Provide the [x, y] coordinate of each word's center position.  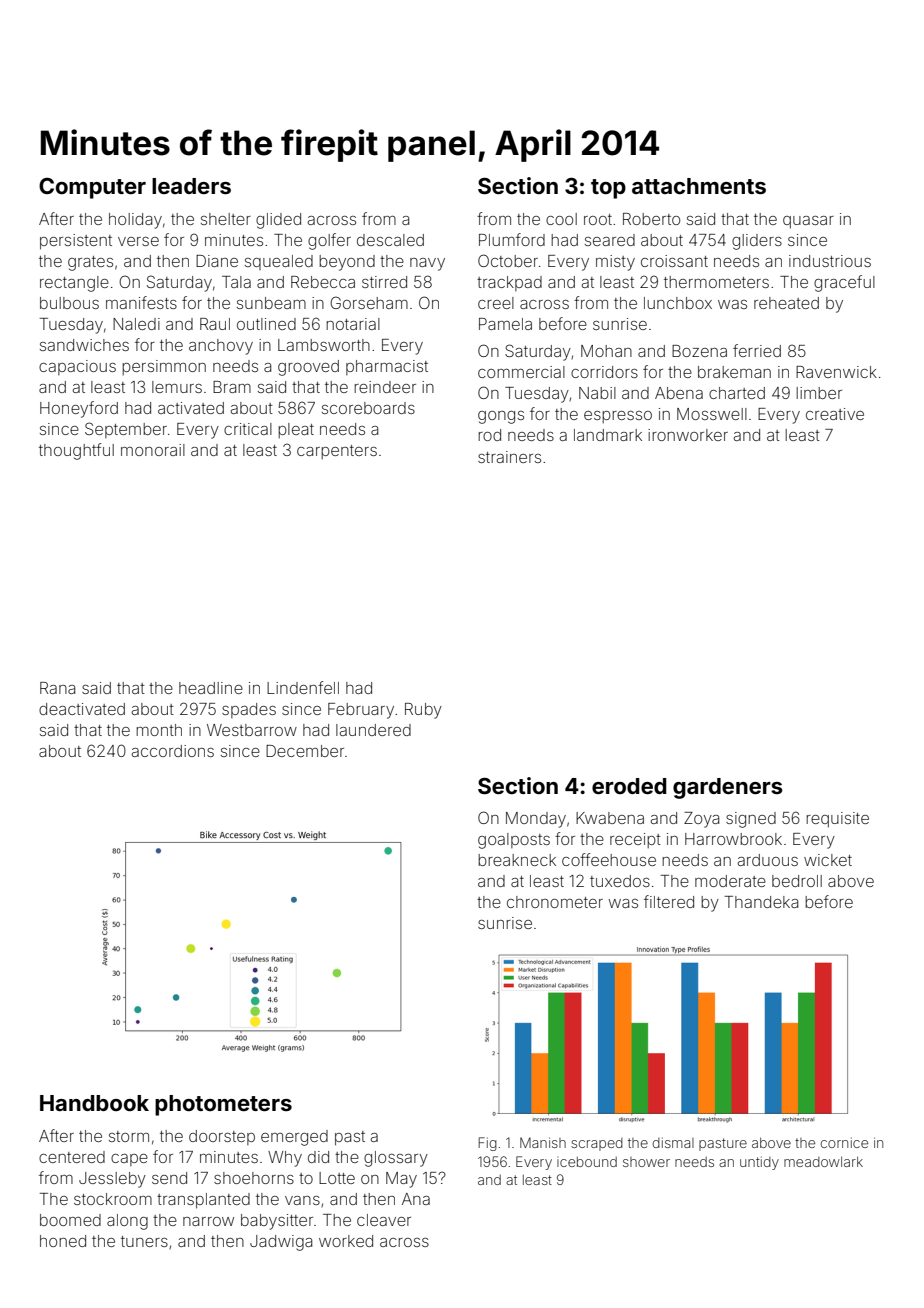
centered [72, 1157]
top [608, 189]
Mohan [606, 351]
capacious [77, 367]
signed [751, 820]
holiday [135, 221]
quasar [808, 222]
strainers [509, 457]
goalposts [514, 841]
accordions [173, 751]
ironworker [688, 435]
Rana [57, 688]
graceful [844, 283]
